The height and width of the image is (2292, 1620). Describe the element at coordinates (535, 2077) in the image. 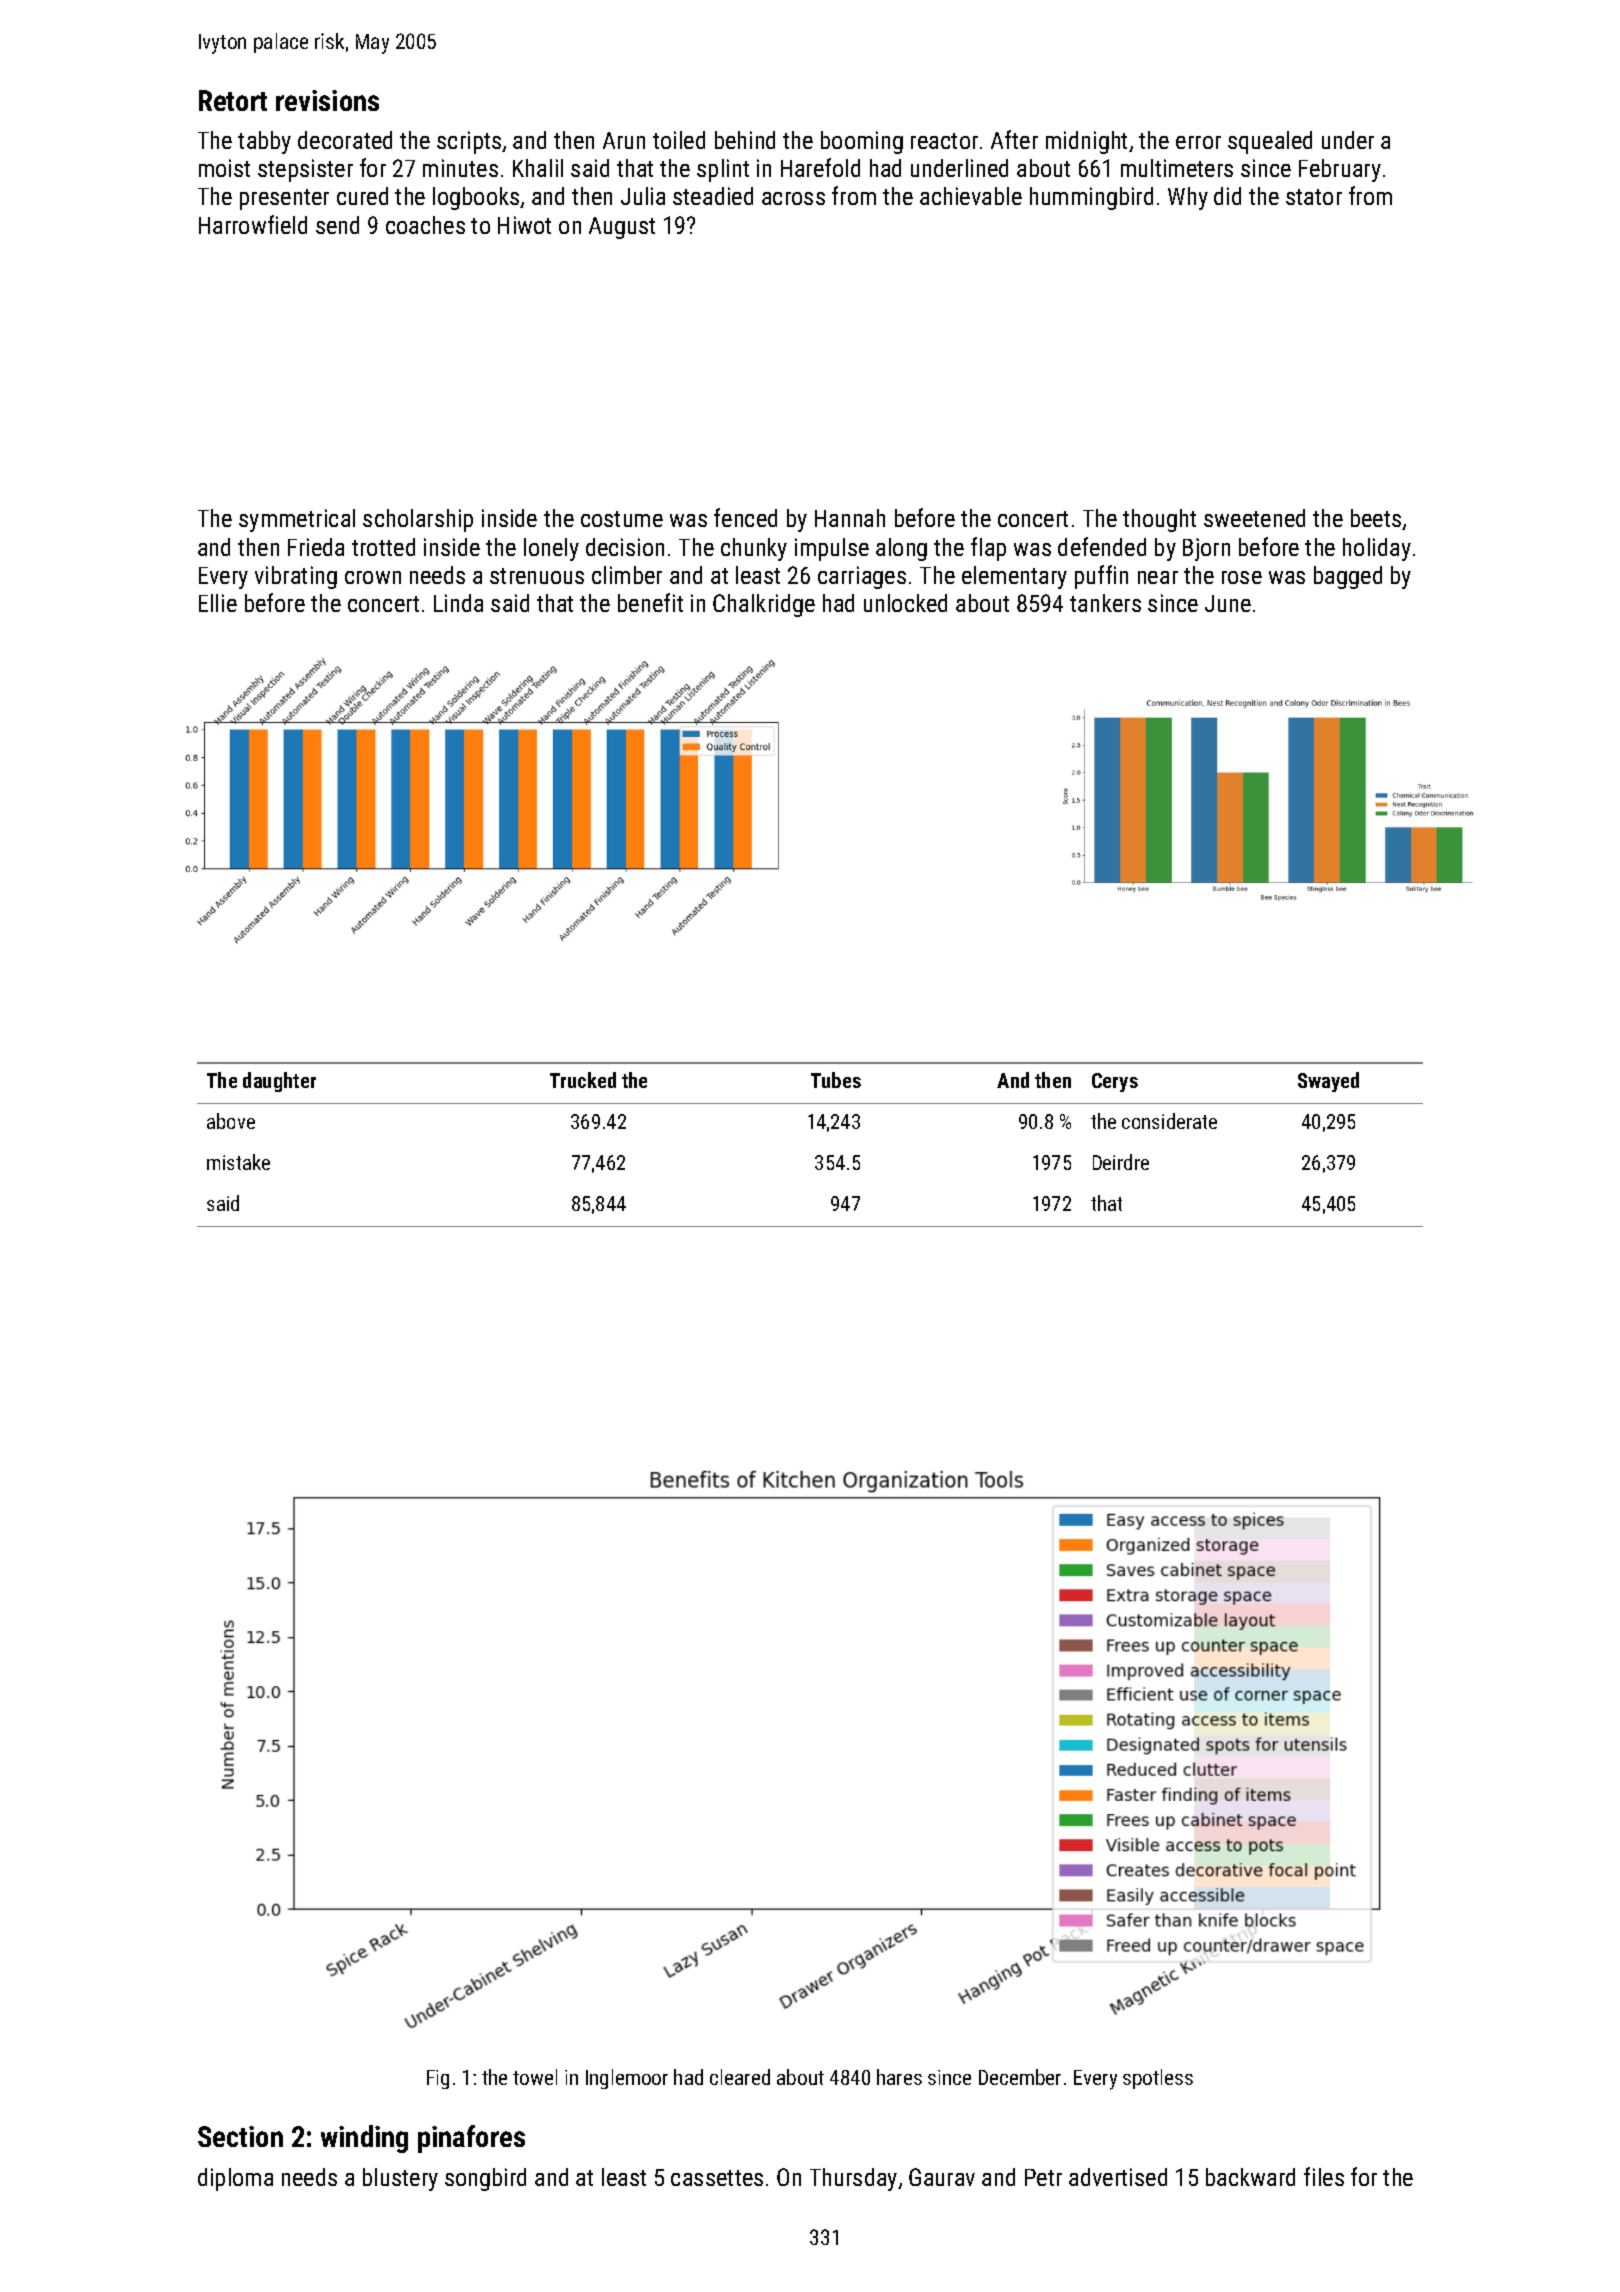

I see `towel` at that location.
